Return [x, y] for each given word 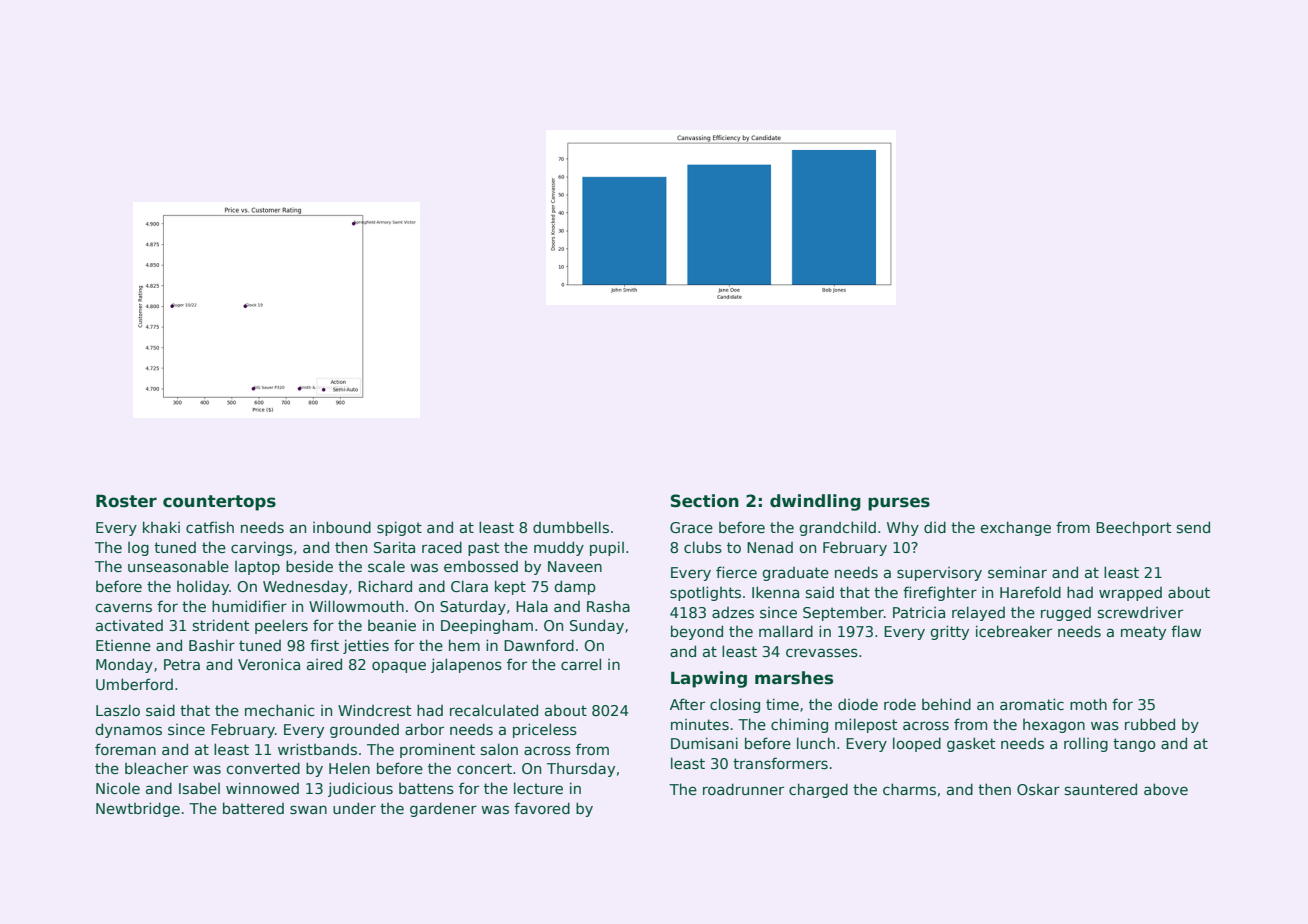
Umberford [134, 684]
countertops [219, 503]
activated [129, 625]
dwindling [815, 502]
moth [1088, 704]
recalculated [494, 710]
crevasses [822, 652]
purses [899, 504]
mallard [786, 631]
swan [308, 809]
